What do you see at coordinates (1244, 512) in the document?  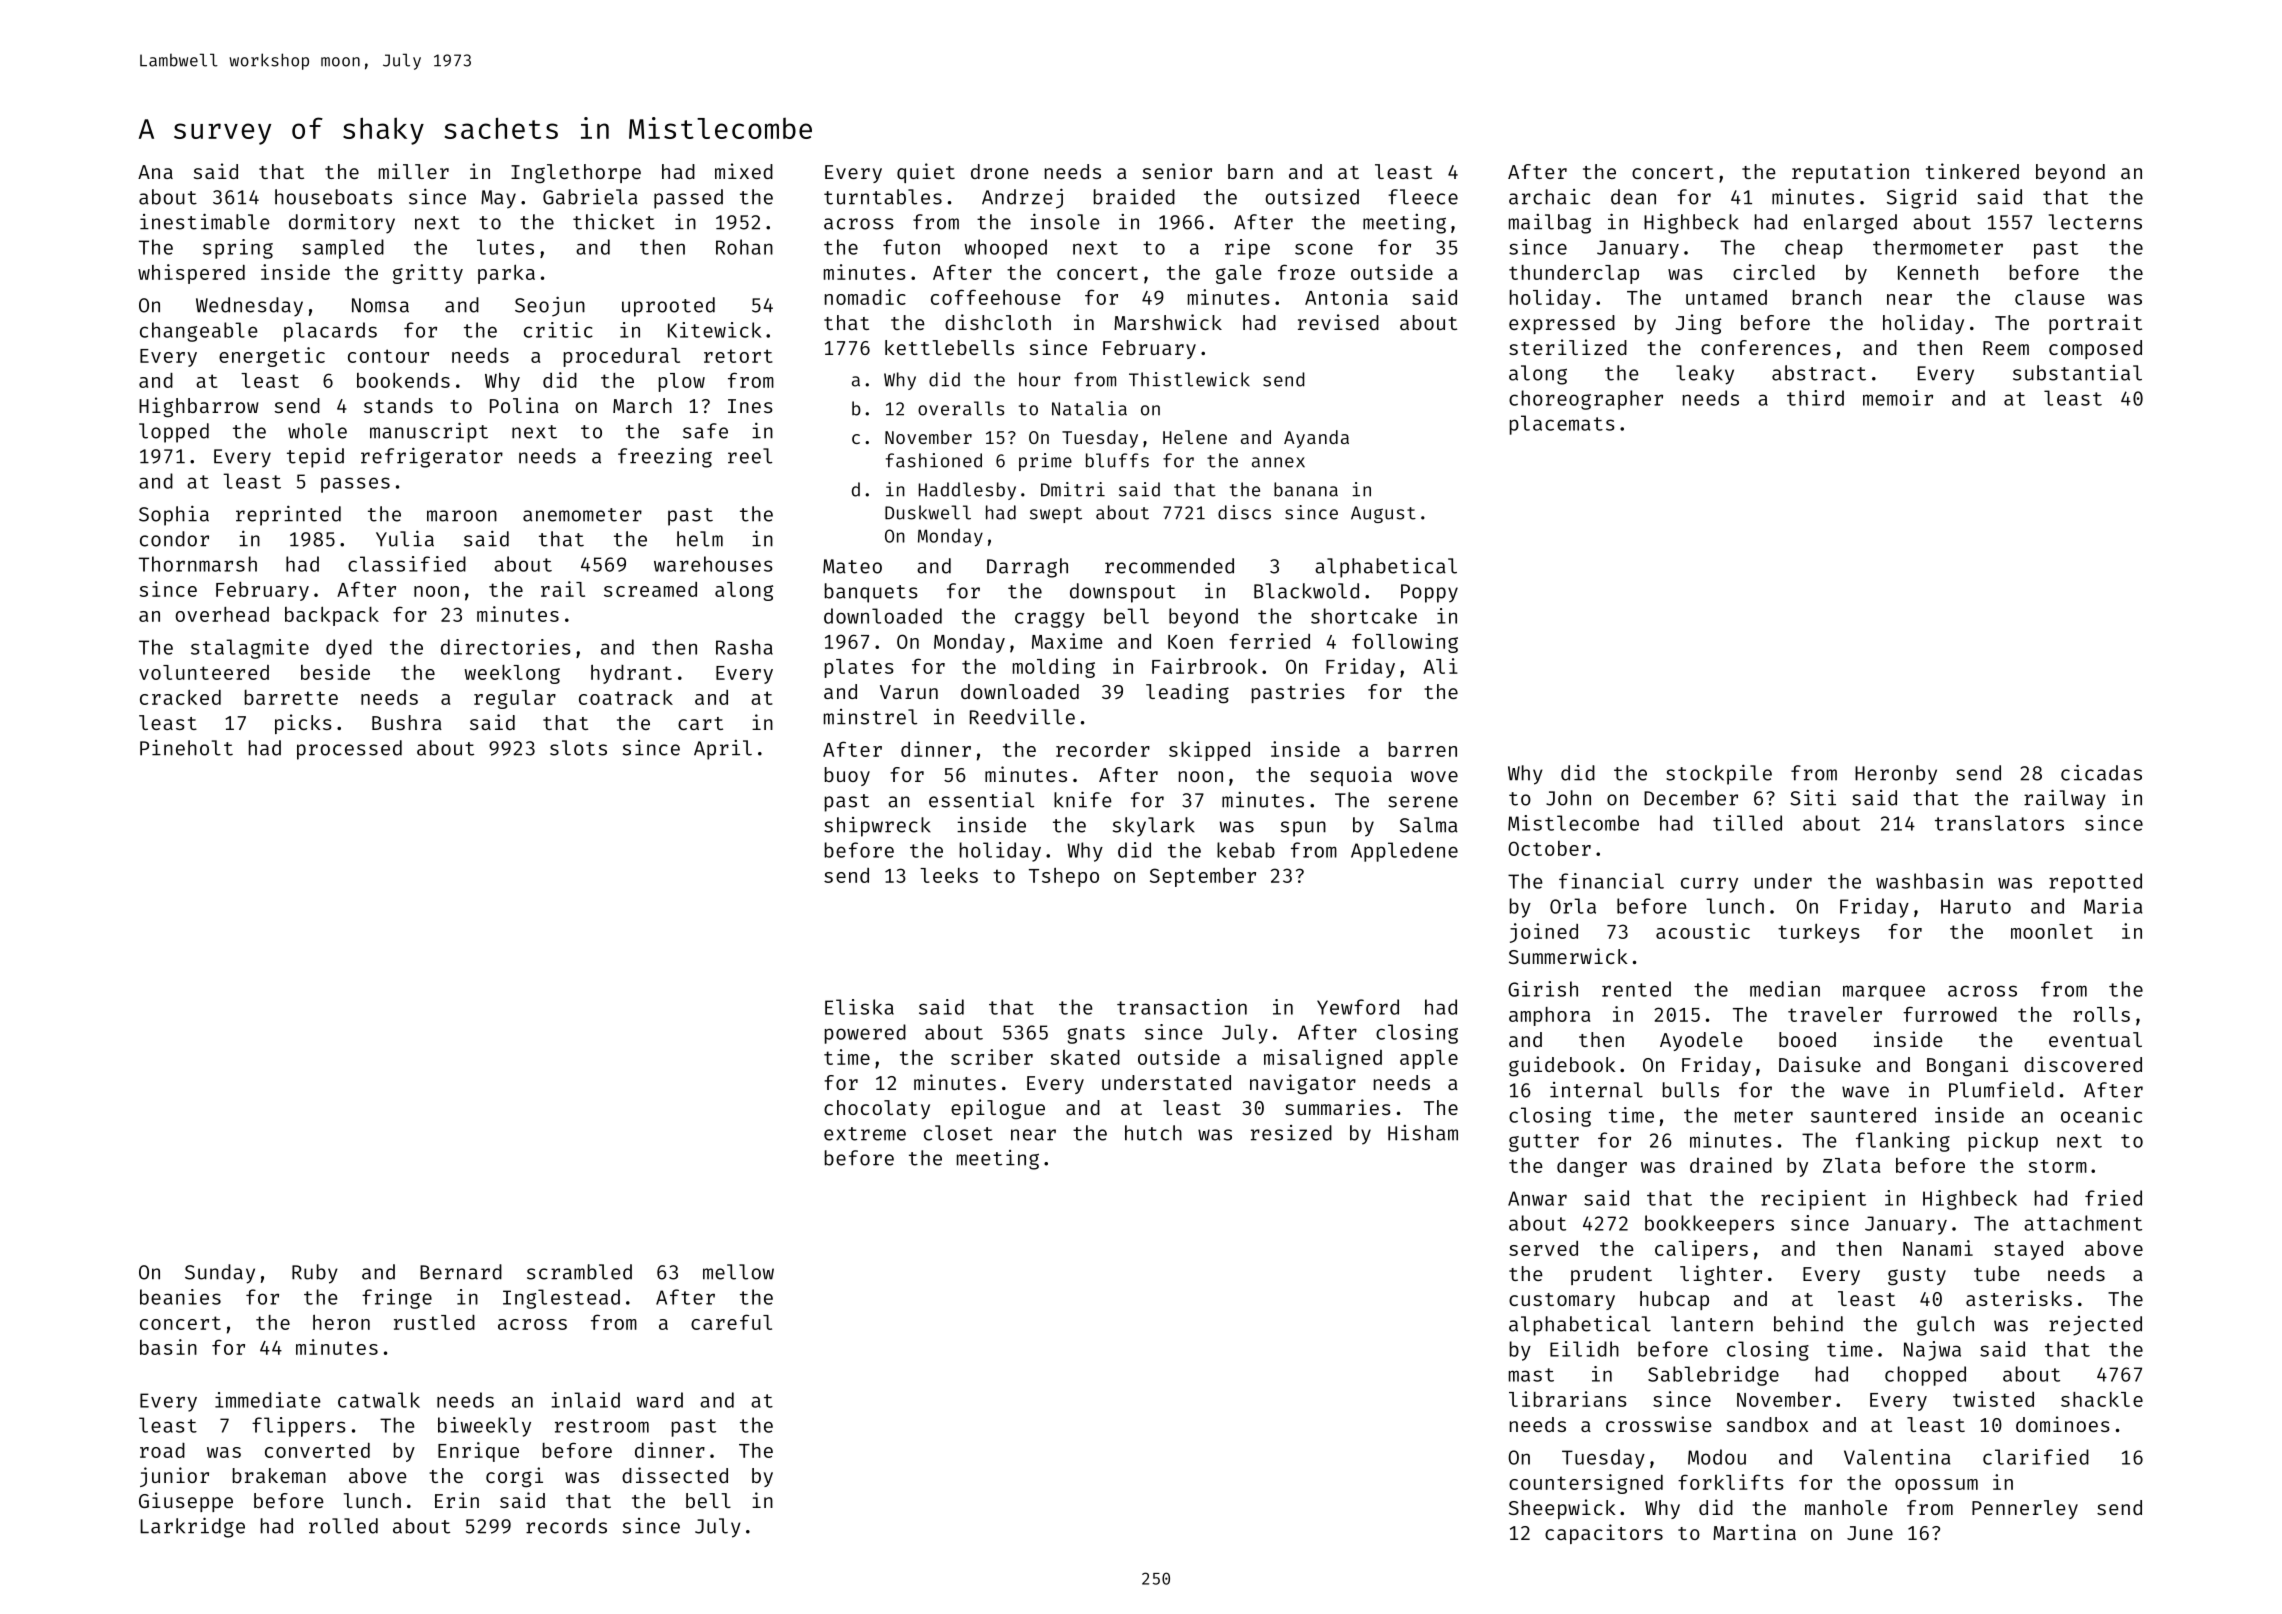 I see `discs` at bounding box center [1244, 512].
